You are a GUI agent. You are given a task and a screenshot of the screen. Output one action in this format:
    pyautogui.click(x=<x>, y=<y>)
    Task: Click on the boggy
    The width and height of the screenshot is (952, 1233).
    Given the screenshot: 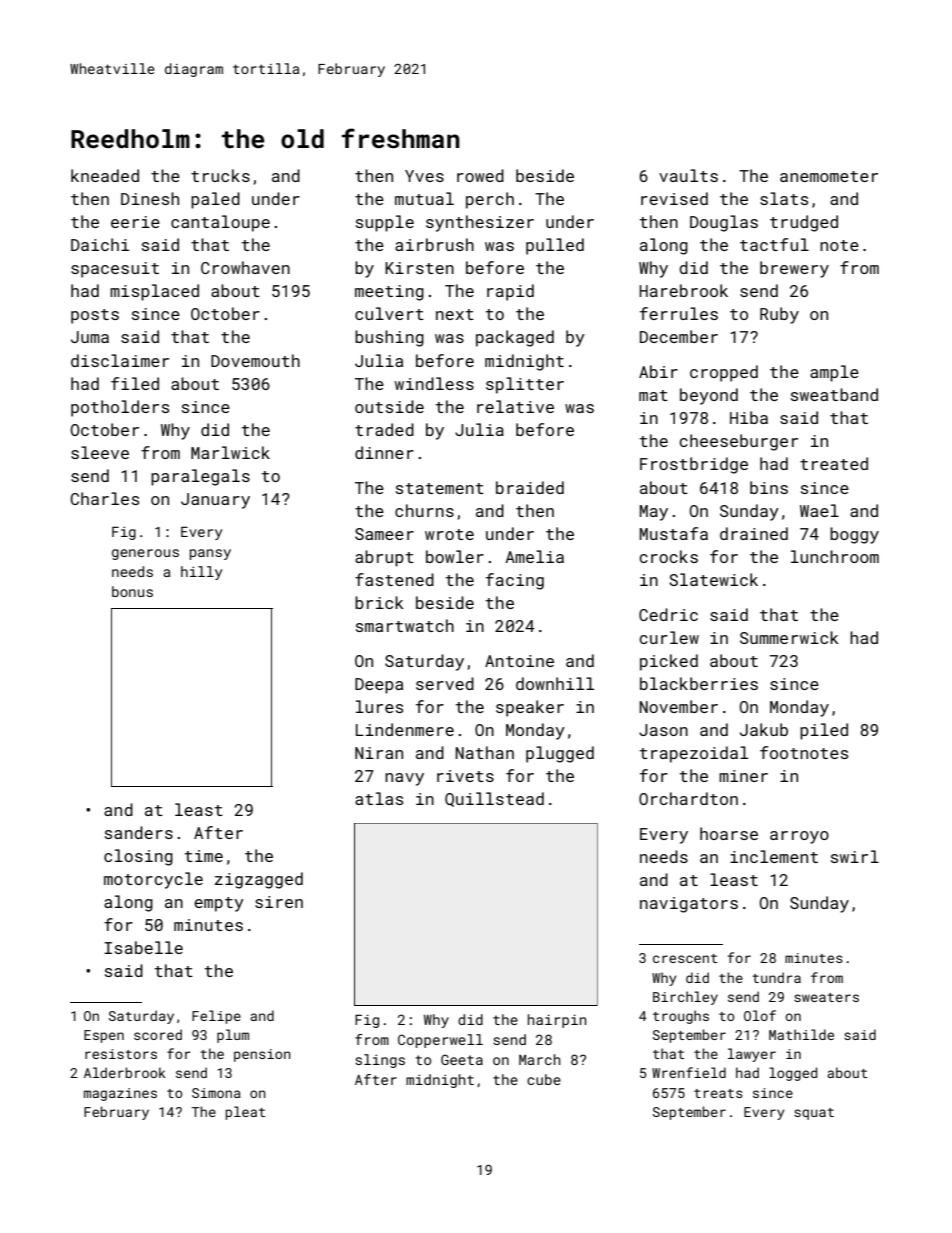 What is the action you would take?
    pyautogui.click(x=854, y=535)
